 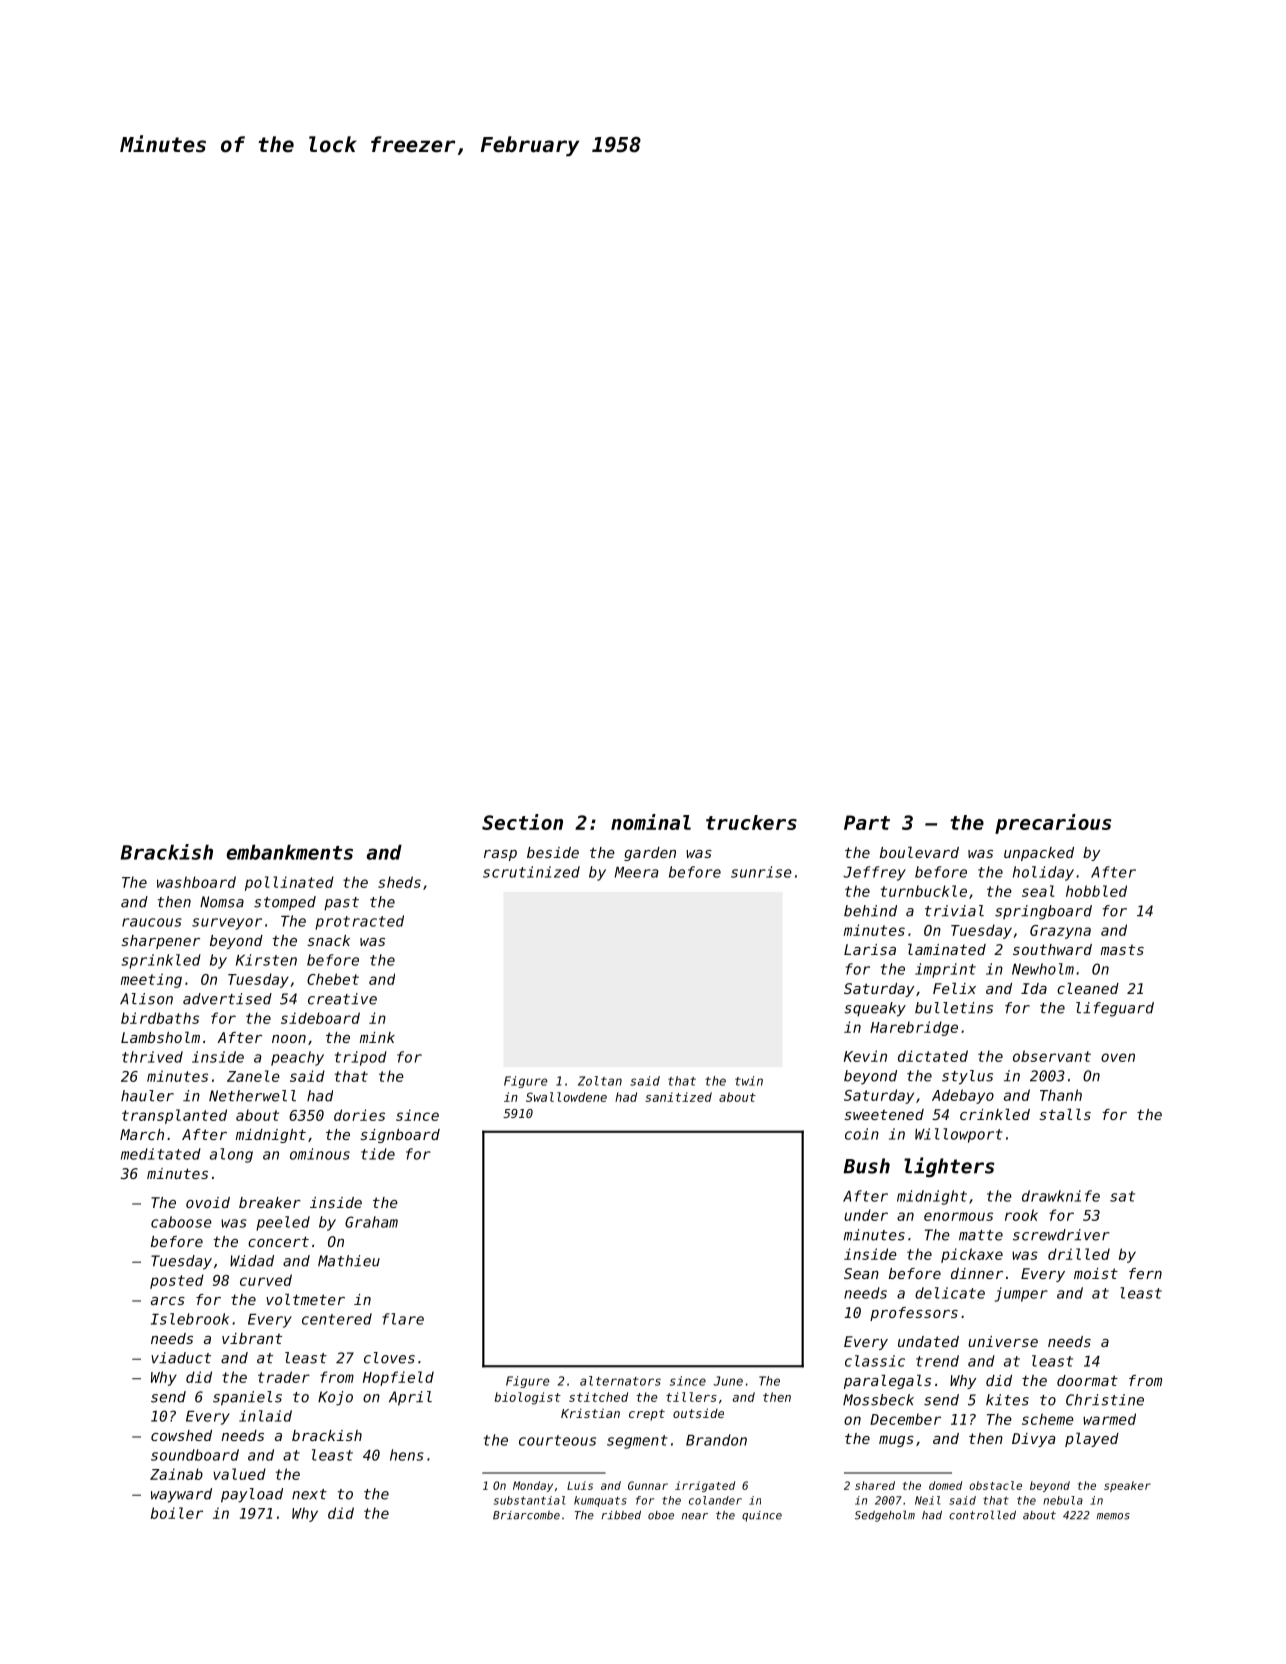 What do you see at coordinates (861, 1273) in the screenshot?
I see `Sean` at bounding box center [861, 1273].
